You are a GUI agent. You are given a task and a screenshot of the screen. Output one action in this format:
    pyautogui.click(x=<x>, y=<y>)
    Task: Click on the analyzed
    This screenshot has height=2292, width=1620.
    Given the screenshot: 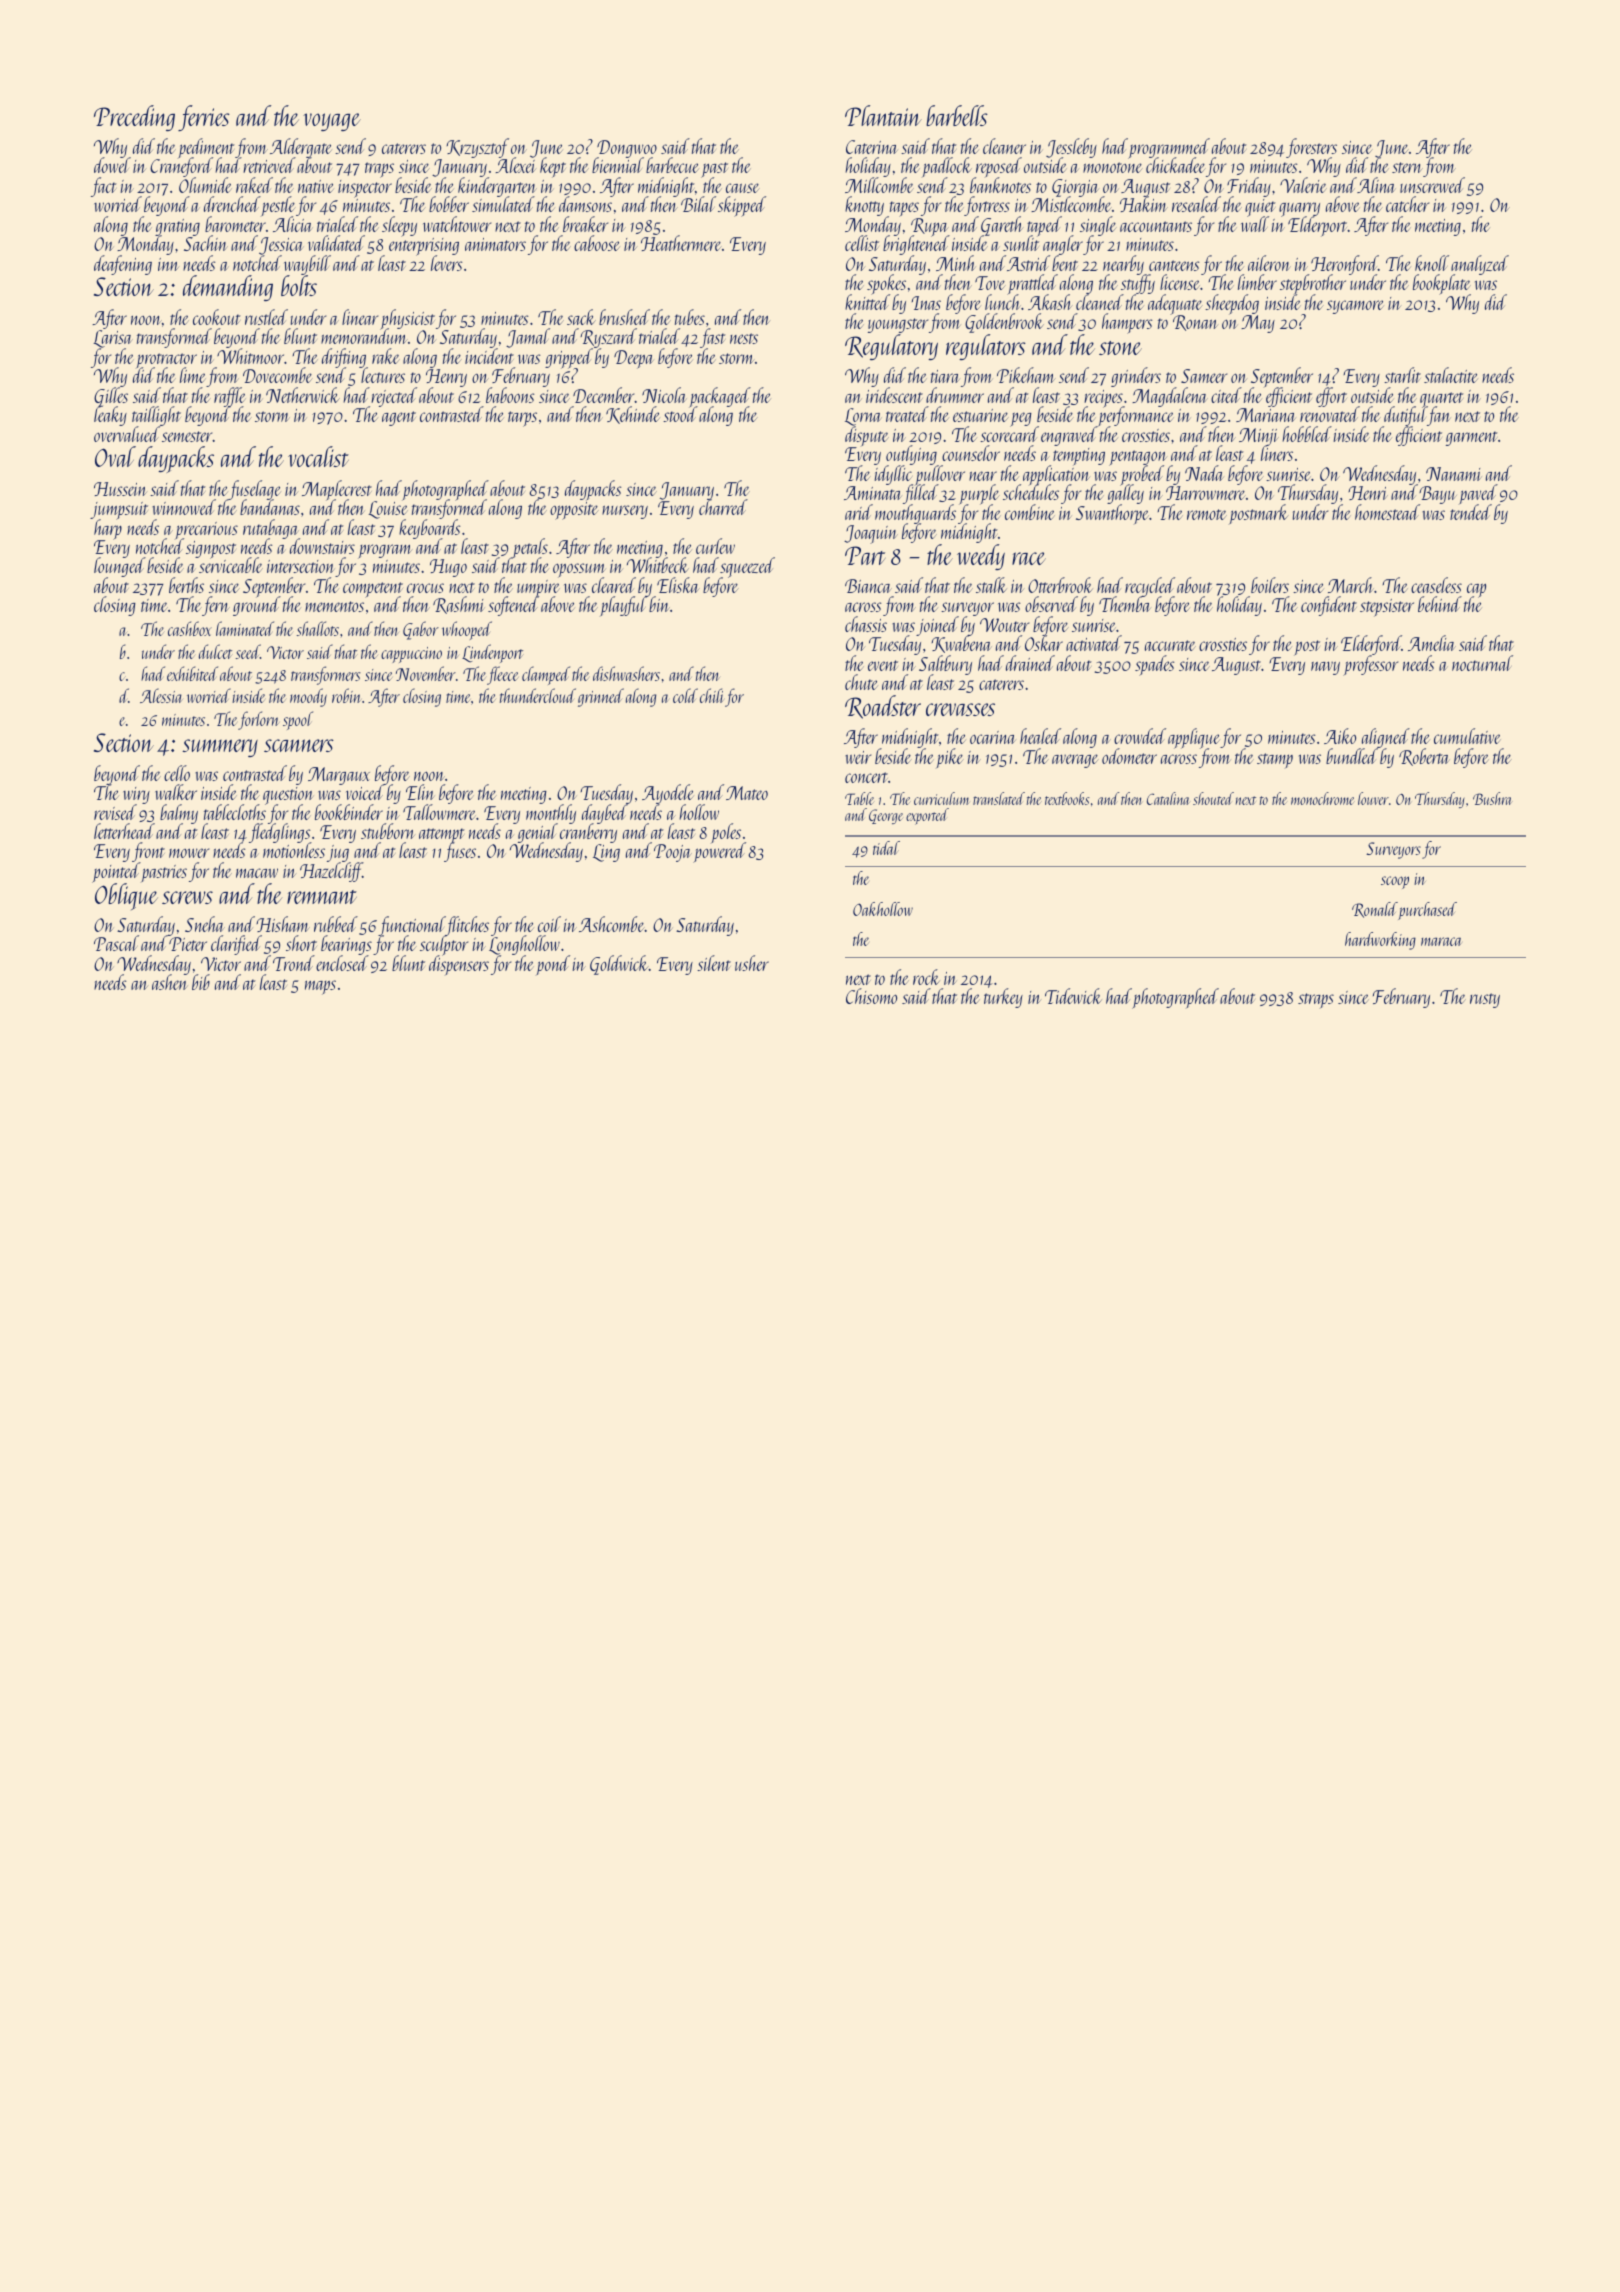 What is the action you would take?
    pyautogui.click(x=1480, y=265)
